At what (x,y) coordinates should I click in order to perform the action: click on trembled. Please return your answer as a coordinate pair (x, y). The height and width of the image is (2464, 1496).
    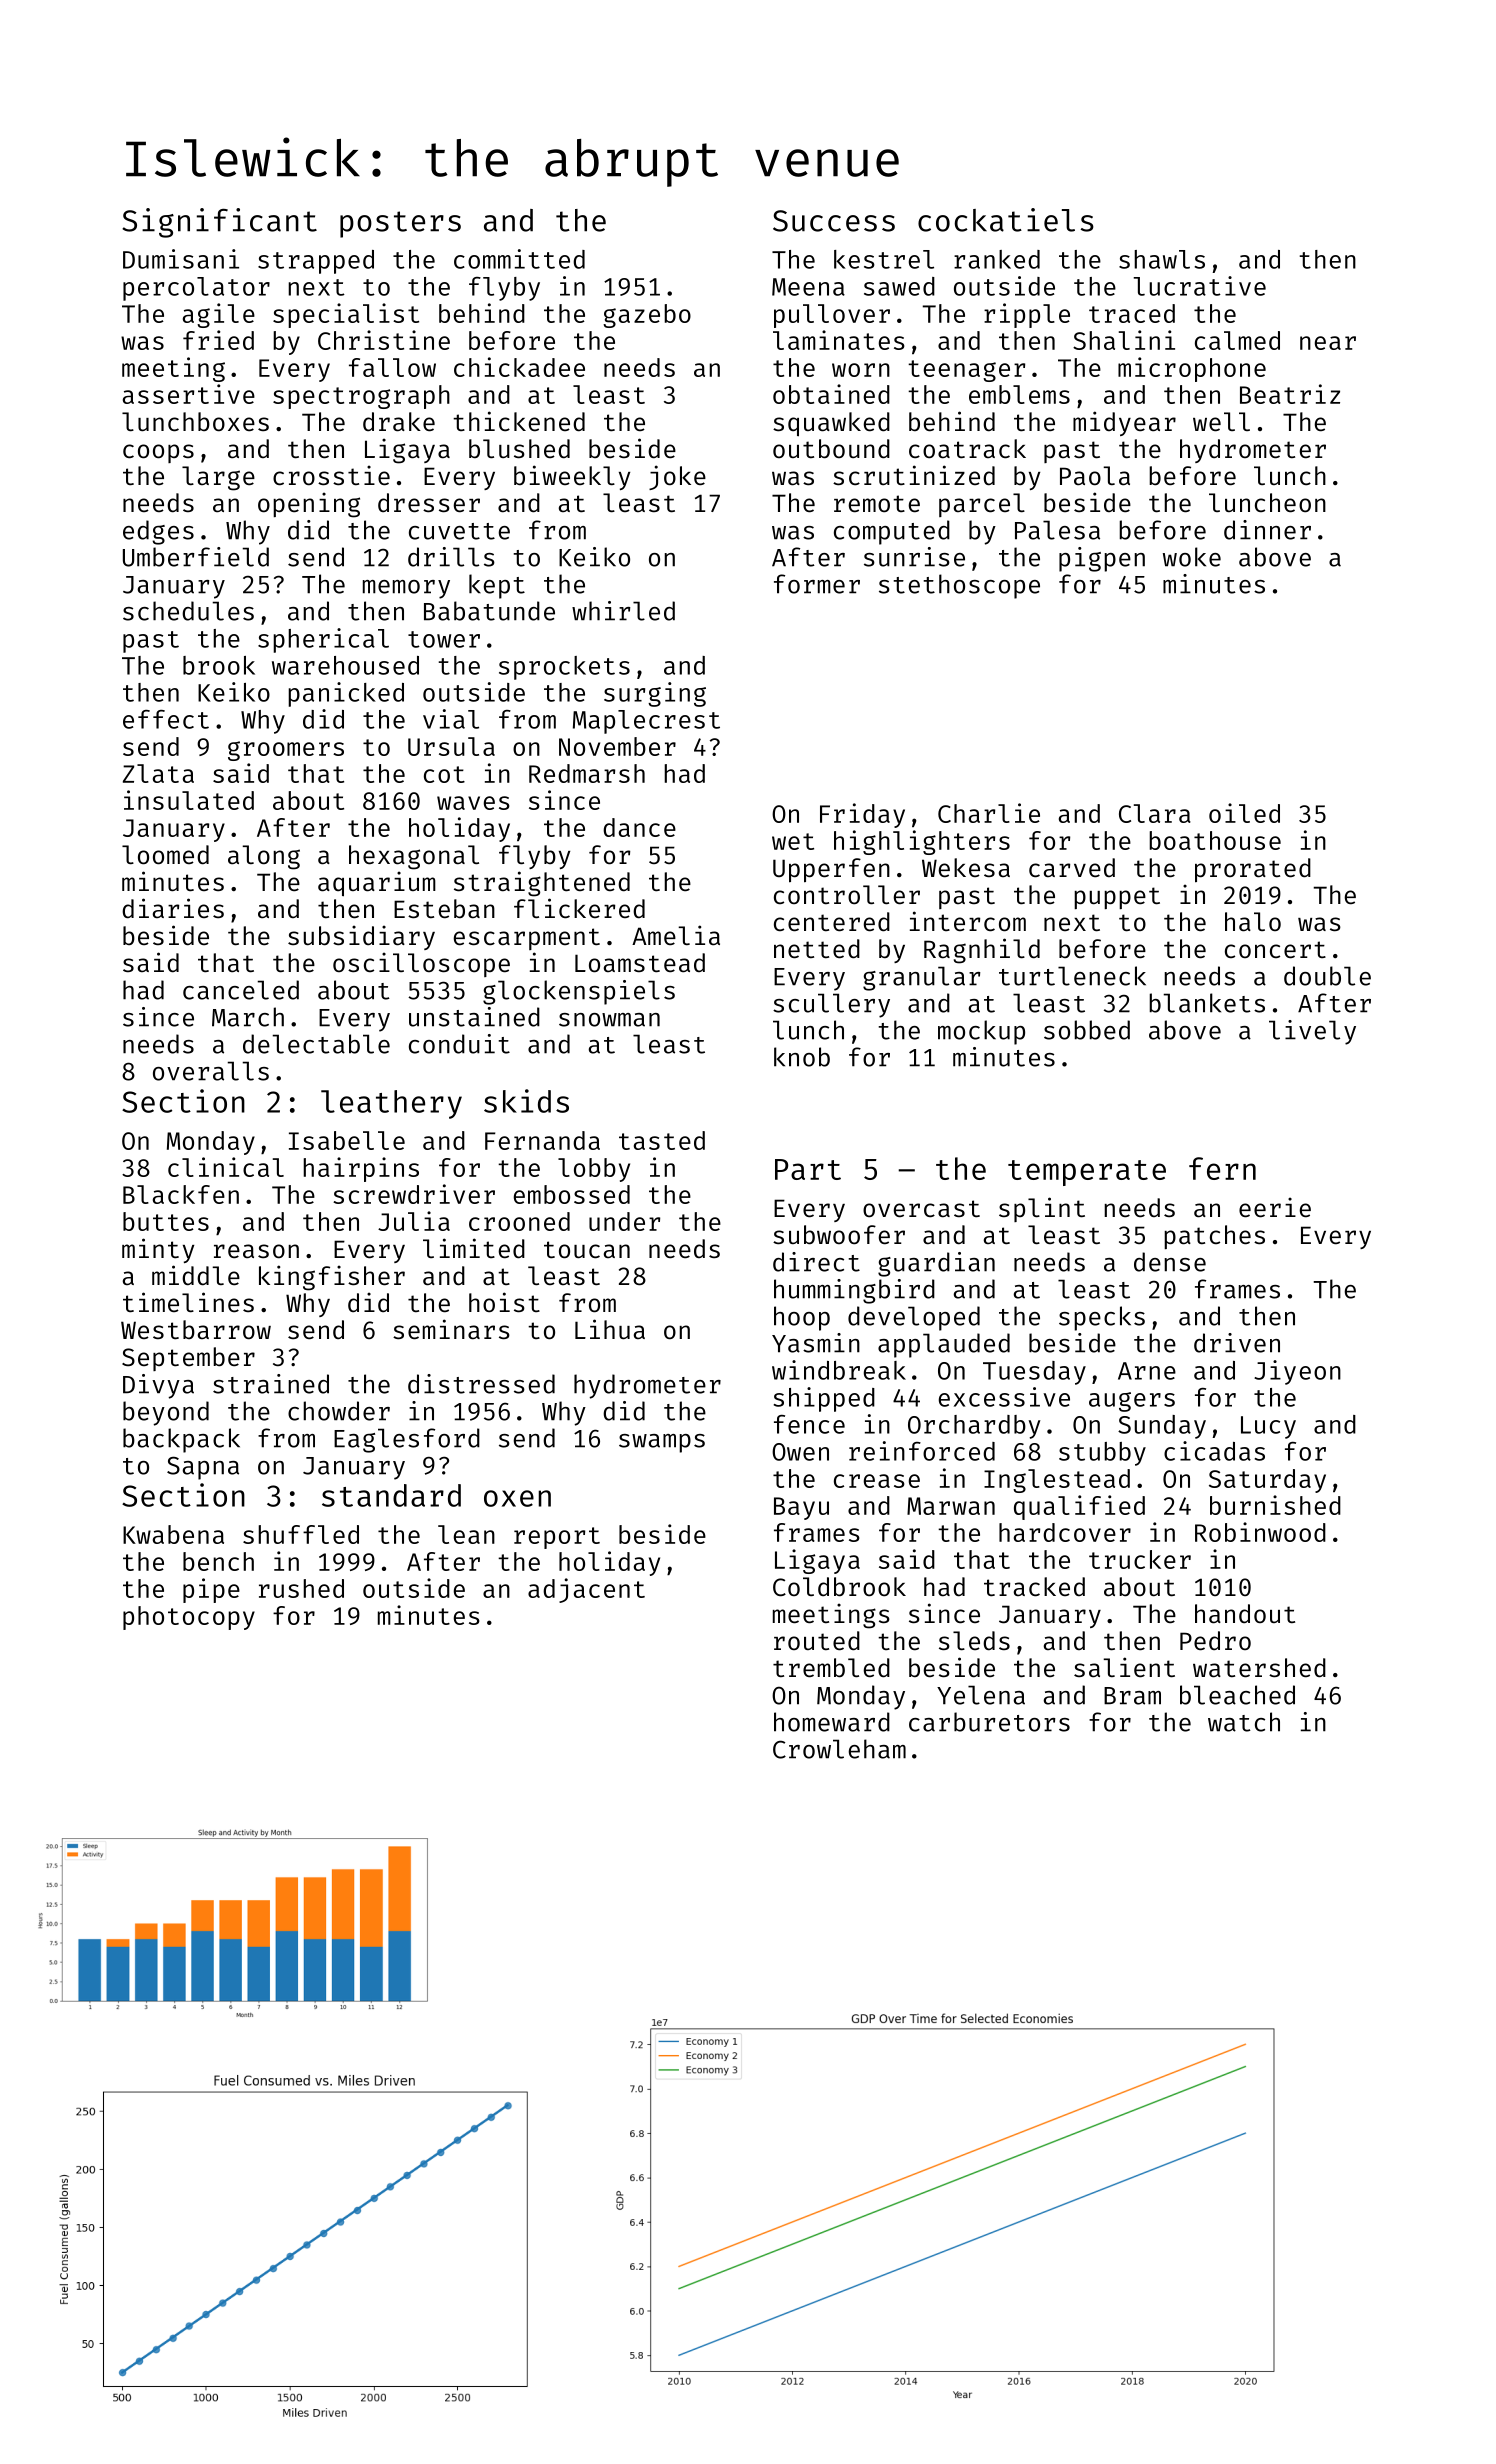
    Looking at the image, I should click on (831, 1668).
